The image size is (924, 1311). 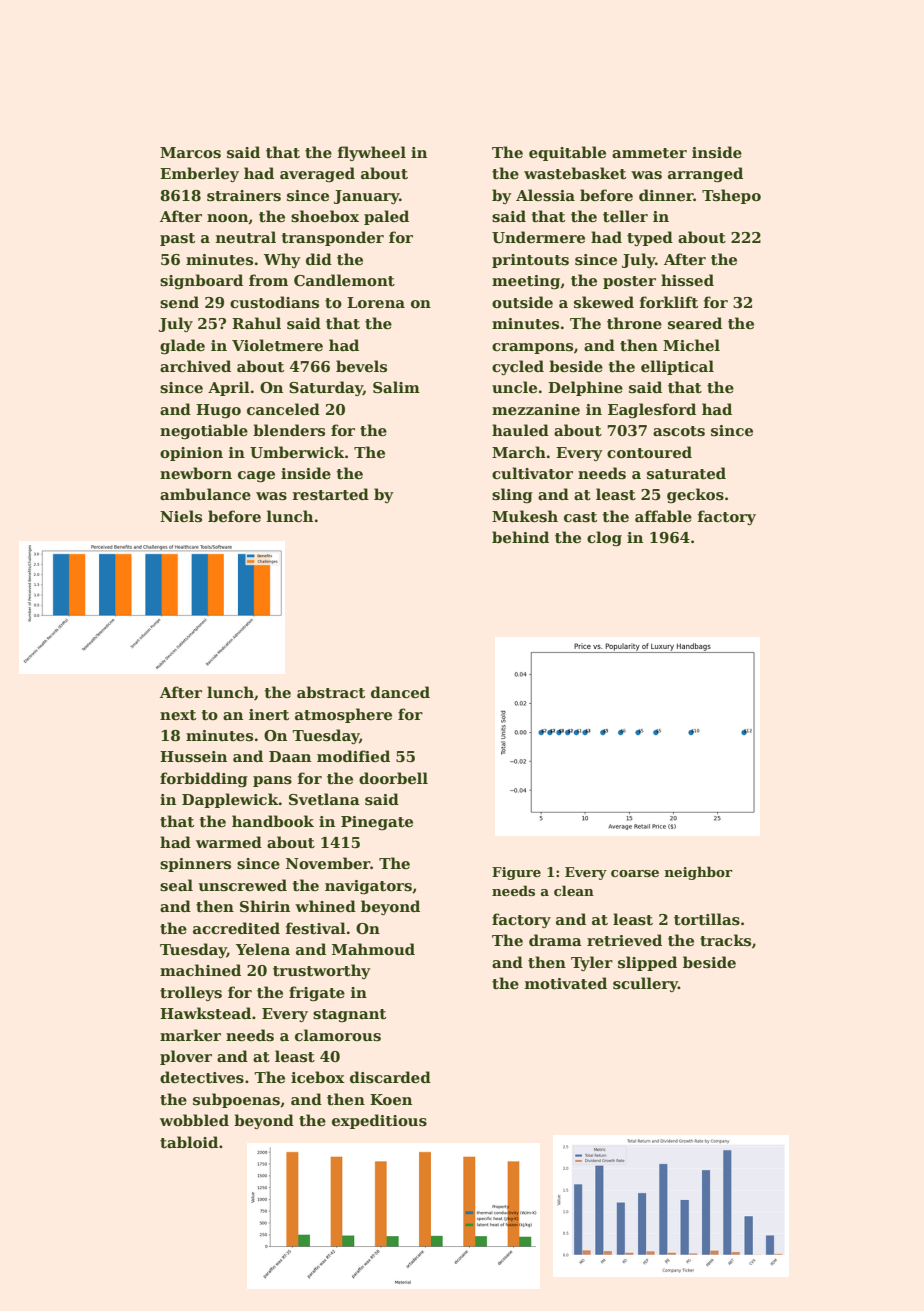 What do you see at coordinates (200, 970) in the image?
I see `machined` at bounding box center [200, 970].
